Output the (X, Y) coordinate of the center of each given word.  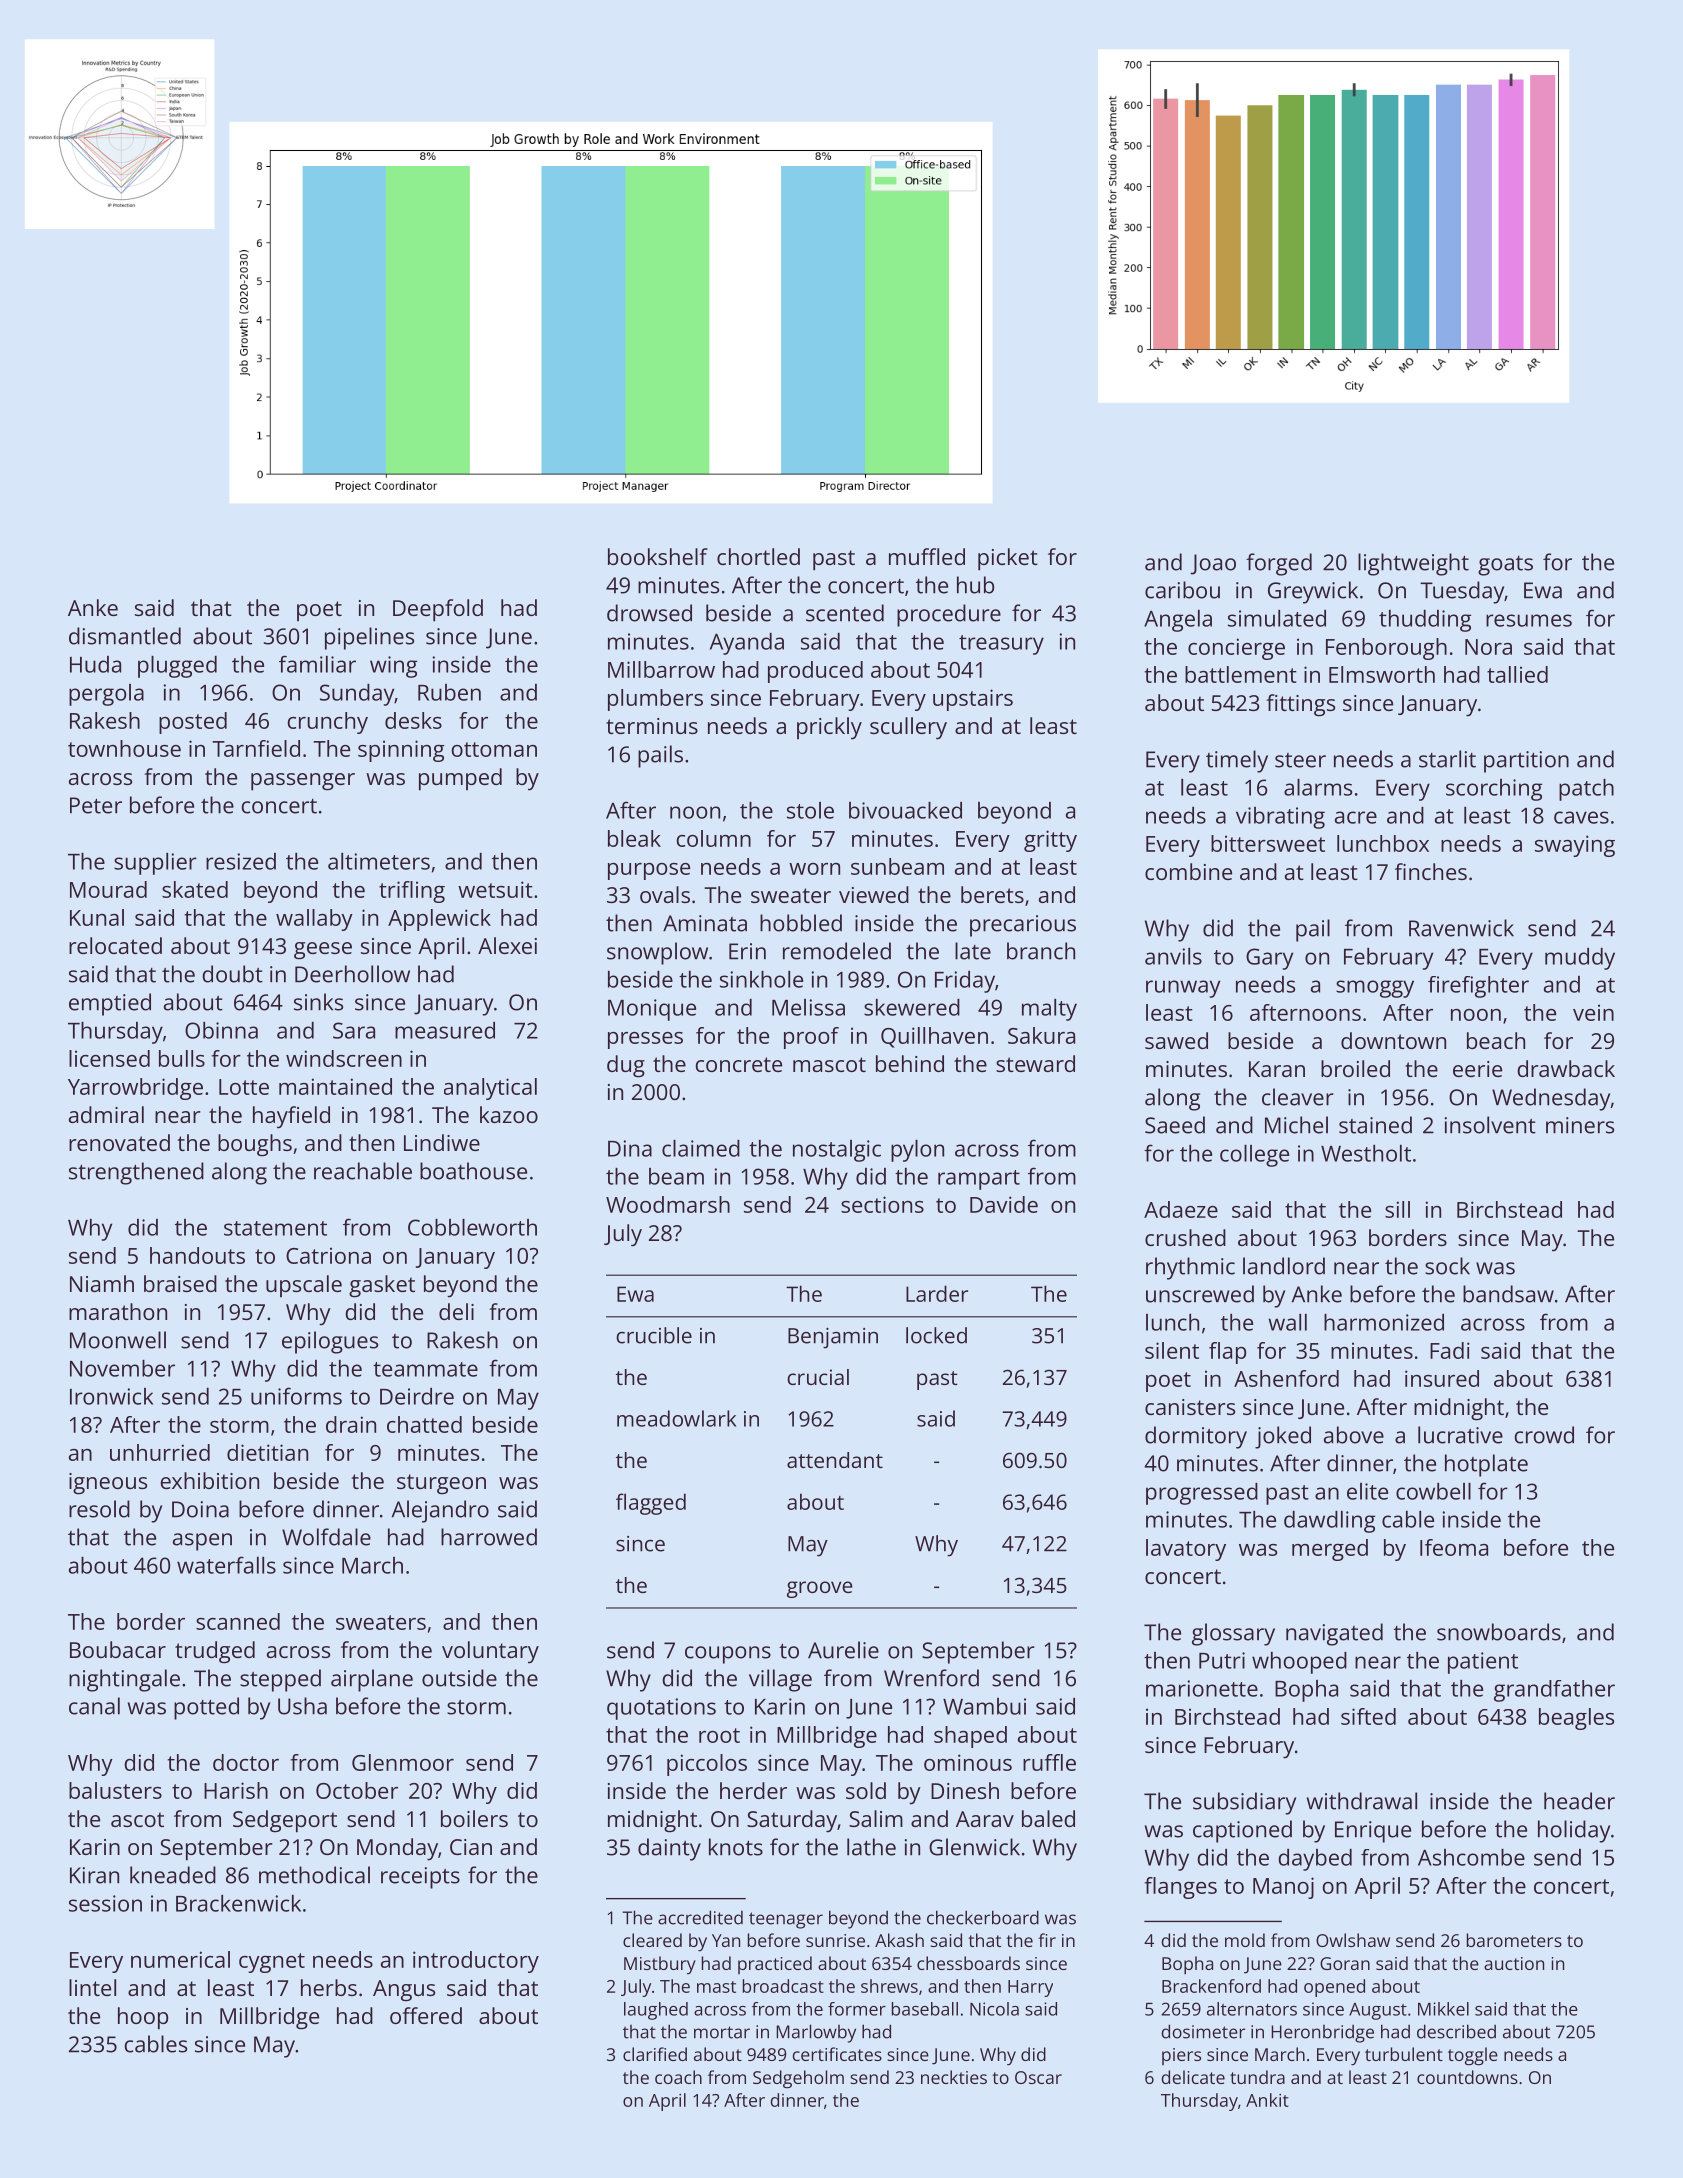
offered (426, 2015)
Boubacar (118, 1649)
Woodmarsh (668, 1204)
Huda (95, 664)
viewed (874, 894)
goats (1505, 566)
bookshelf (658, 556)
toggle (1473, 2056)
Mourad (108, 889)
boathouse (473, 1171)
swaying (1575, 846)
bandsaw (1508, 1294)
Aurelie (843, 1650)
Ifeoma (1454, 1547)
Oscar (1038, 2077)
